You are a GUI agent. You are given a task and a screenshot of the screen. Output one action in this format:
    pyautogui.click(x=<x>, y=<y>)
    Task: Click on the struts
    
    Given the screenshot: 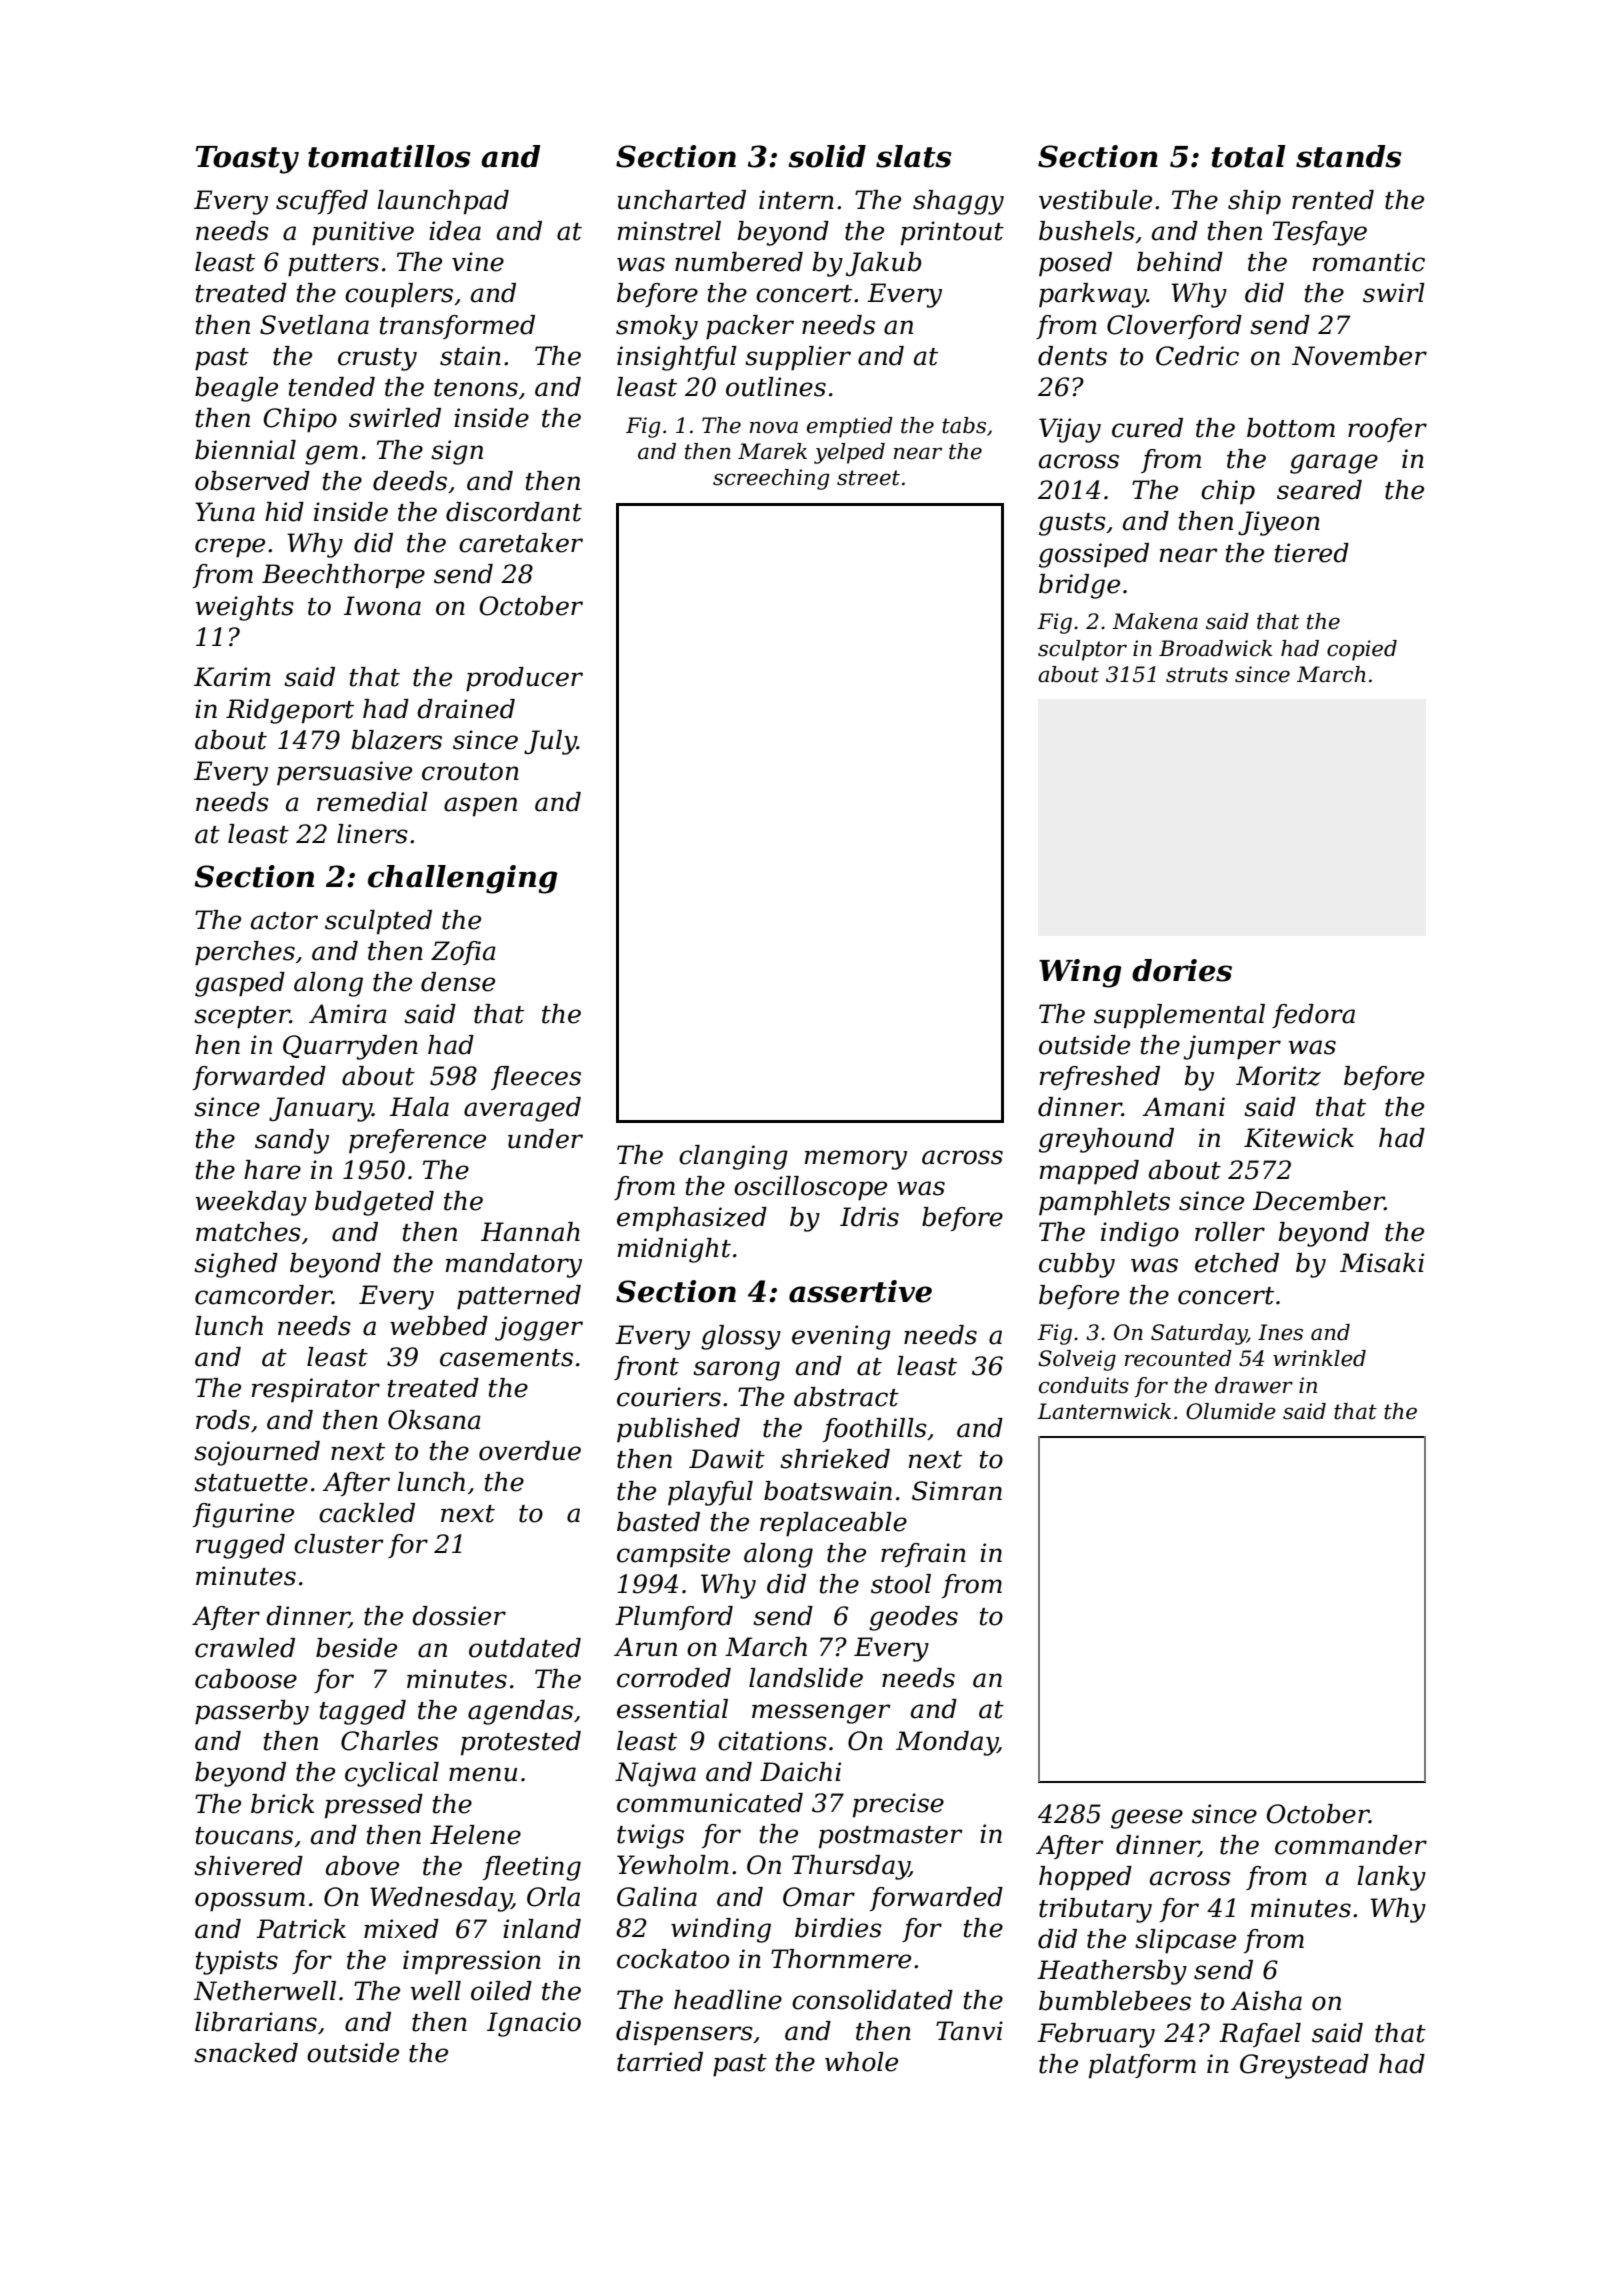 What is the action you would take?
    pyautogui.click(x=1197, y=675)
